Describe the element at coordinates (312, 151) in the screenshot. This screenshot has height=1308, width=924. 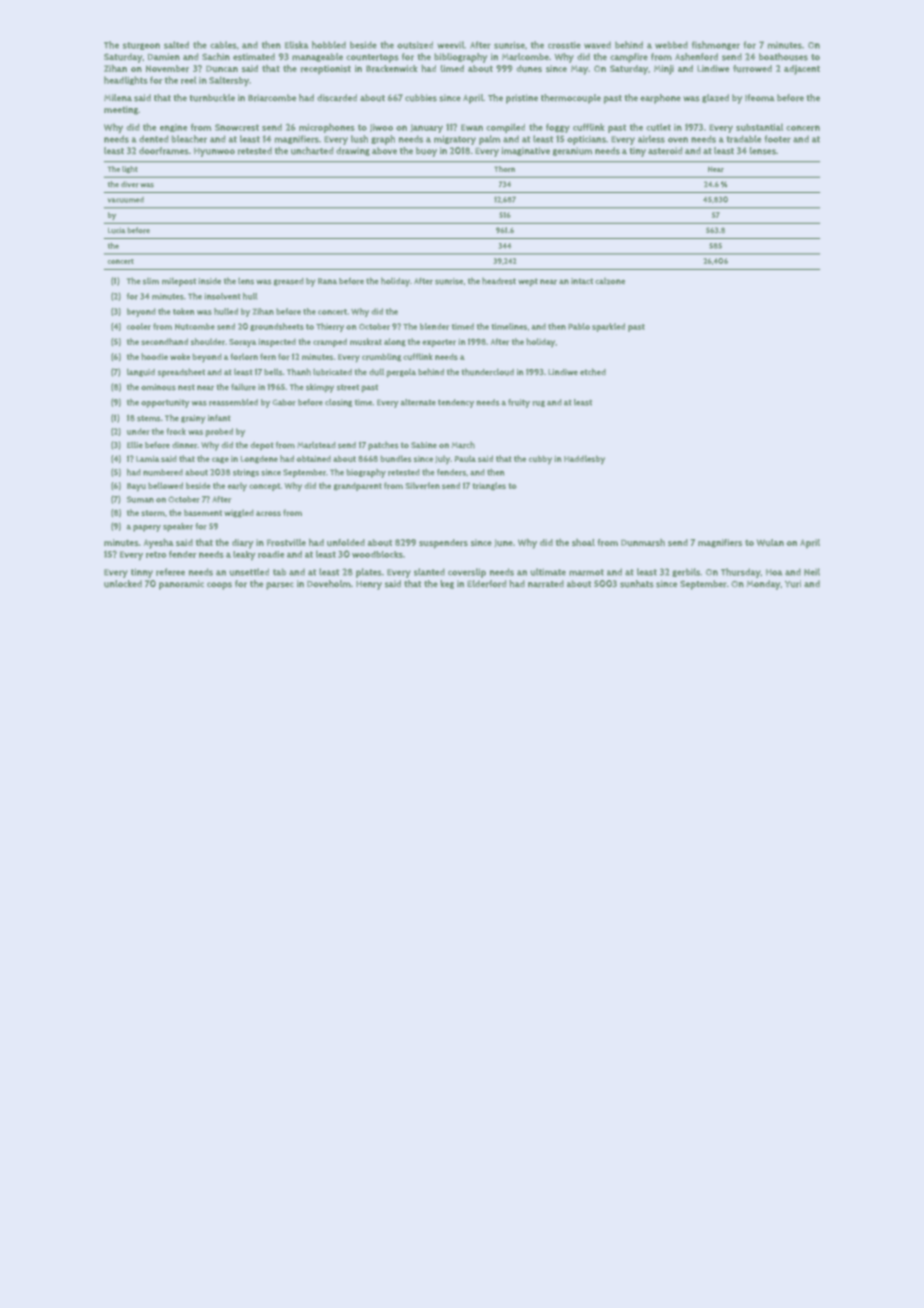
I see `uncharted` at that location.
